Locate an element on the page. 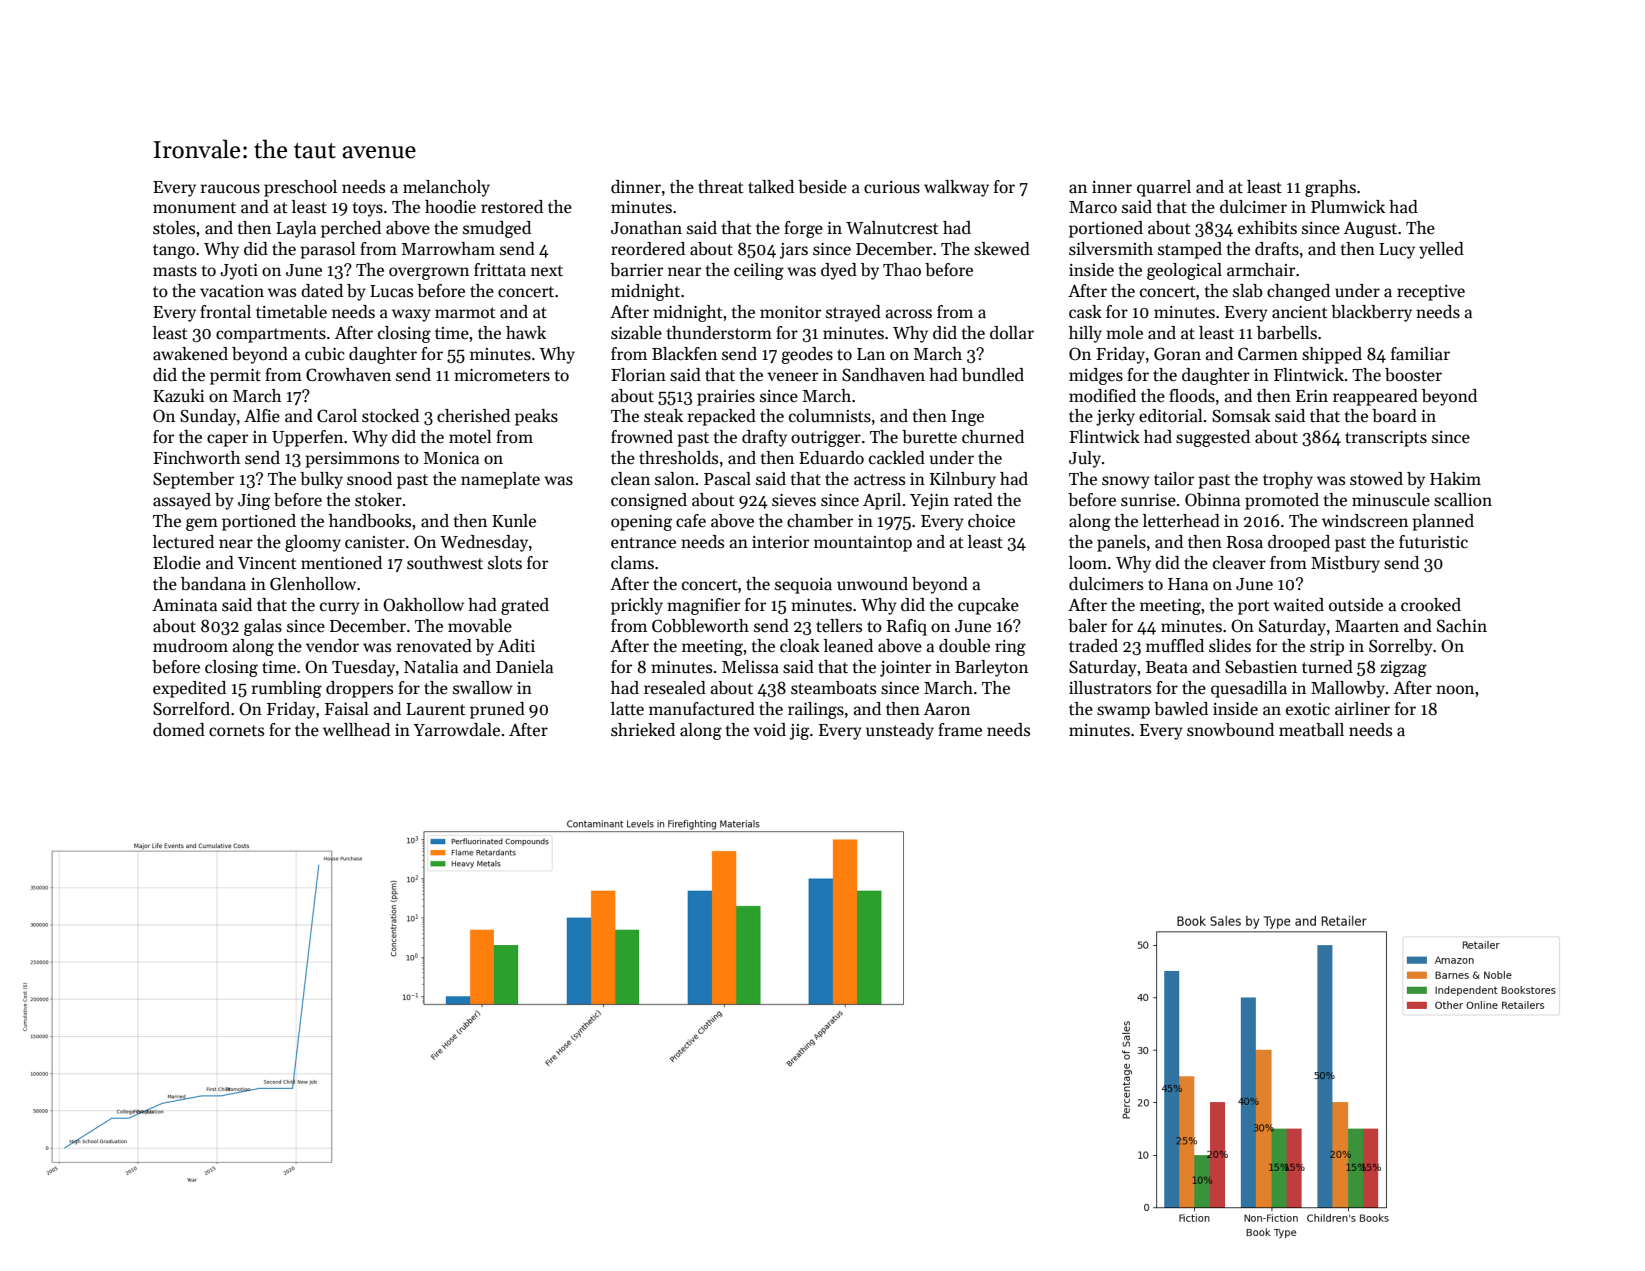  interior is located at coordinates (780, 542).
